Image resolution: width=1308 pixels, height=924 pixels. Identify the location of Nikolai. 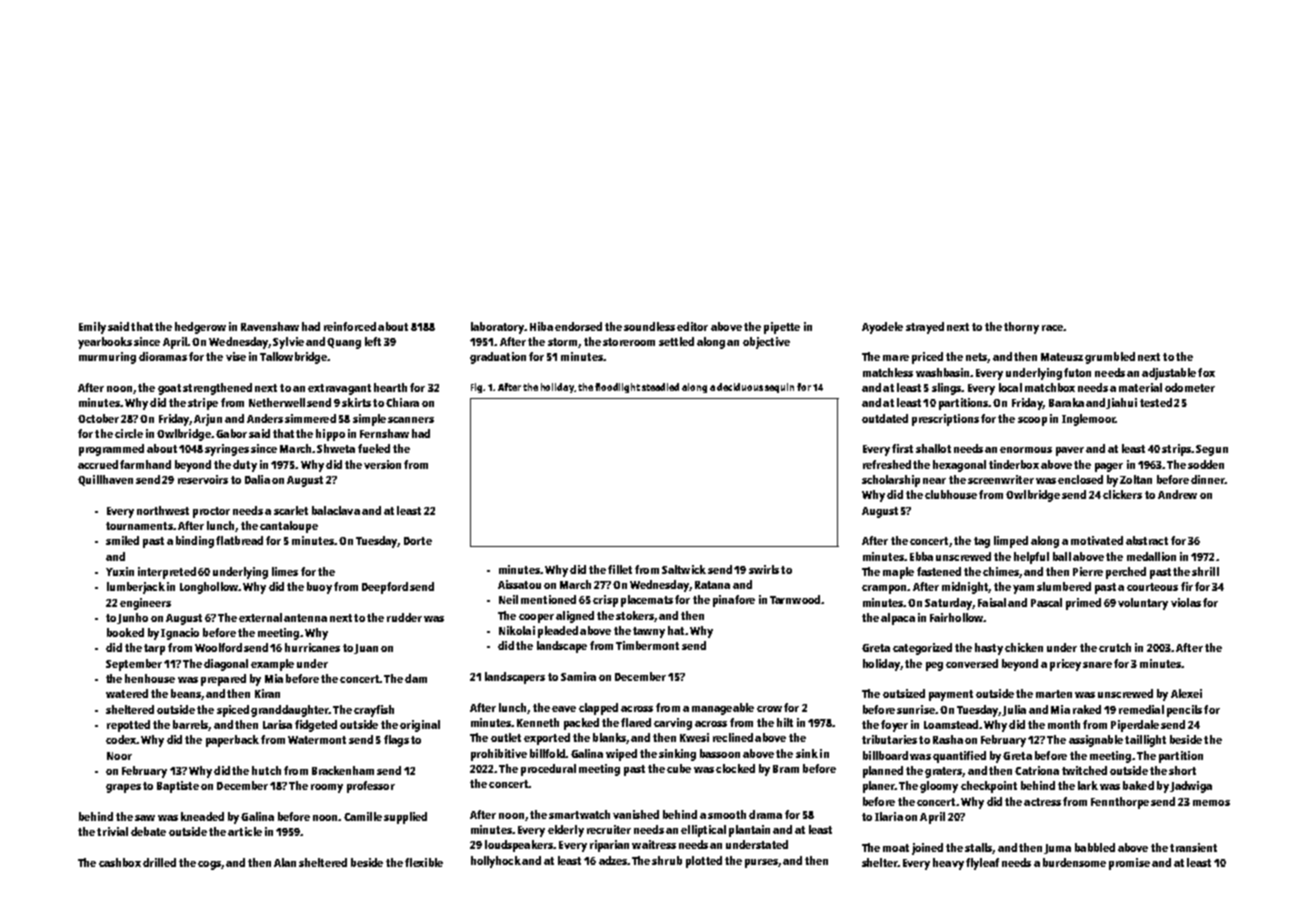
(517, 630).
